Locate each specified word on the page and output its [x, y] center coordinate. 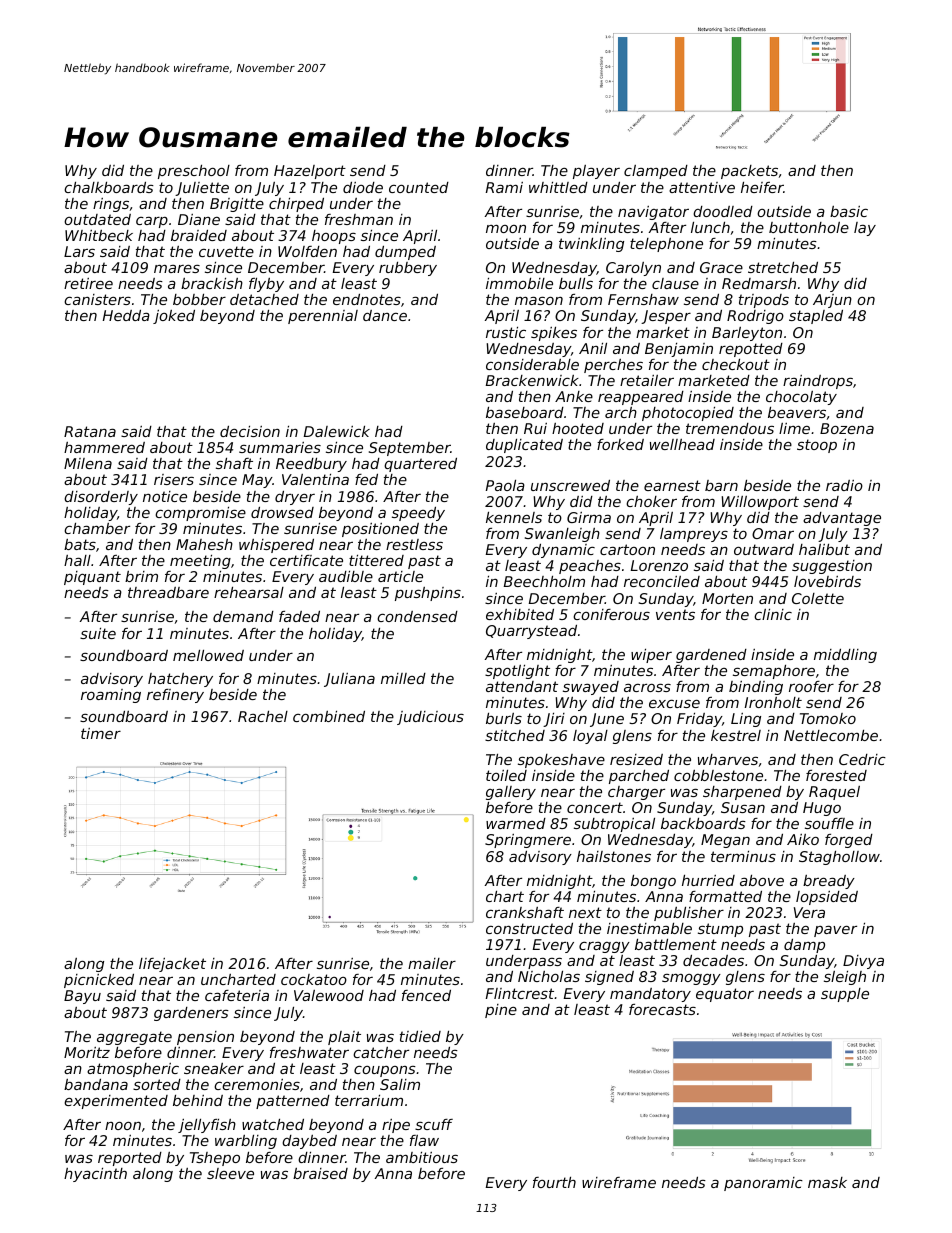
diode [363, 187]
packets [749, 172]
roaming [111, 696]
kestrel [736, 735]
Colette [818, 598]
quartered [420, 465]
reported [130, 1159]
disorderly [101, 498]
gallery [511, 793]
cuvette [226, 251]
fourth [554, 1182]
